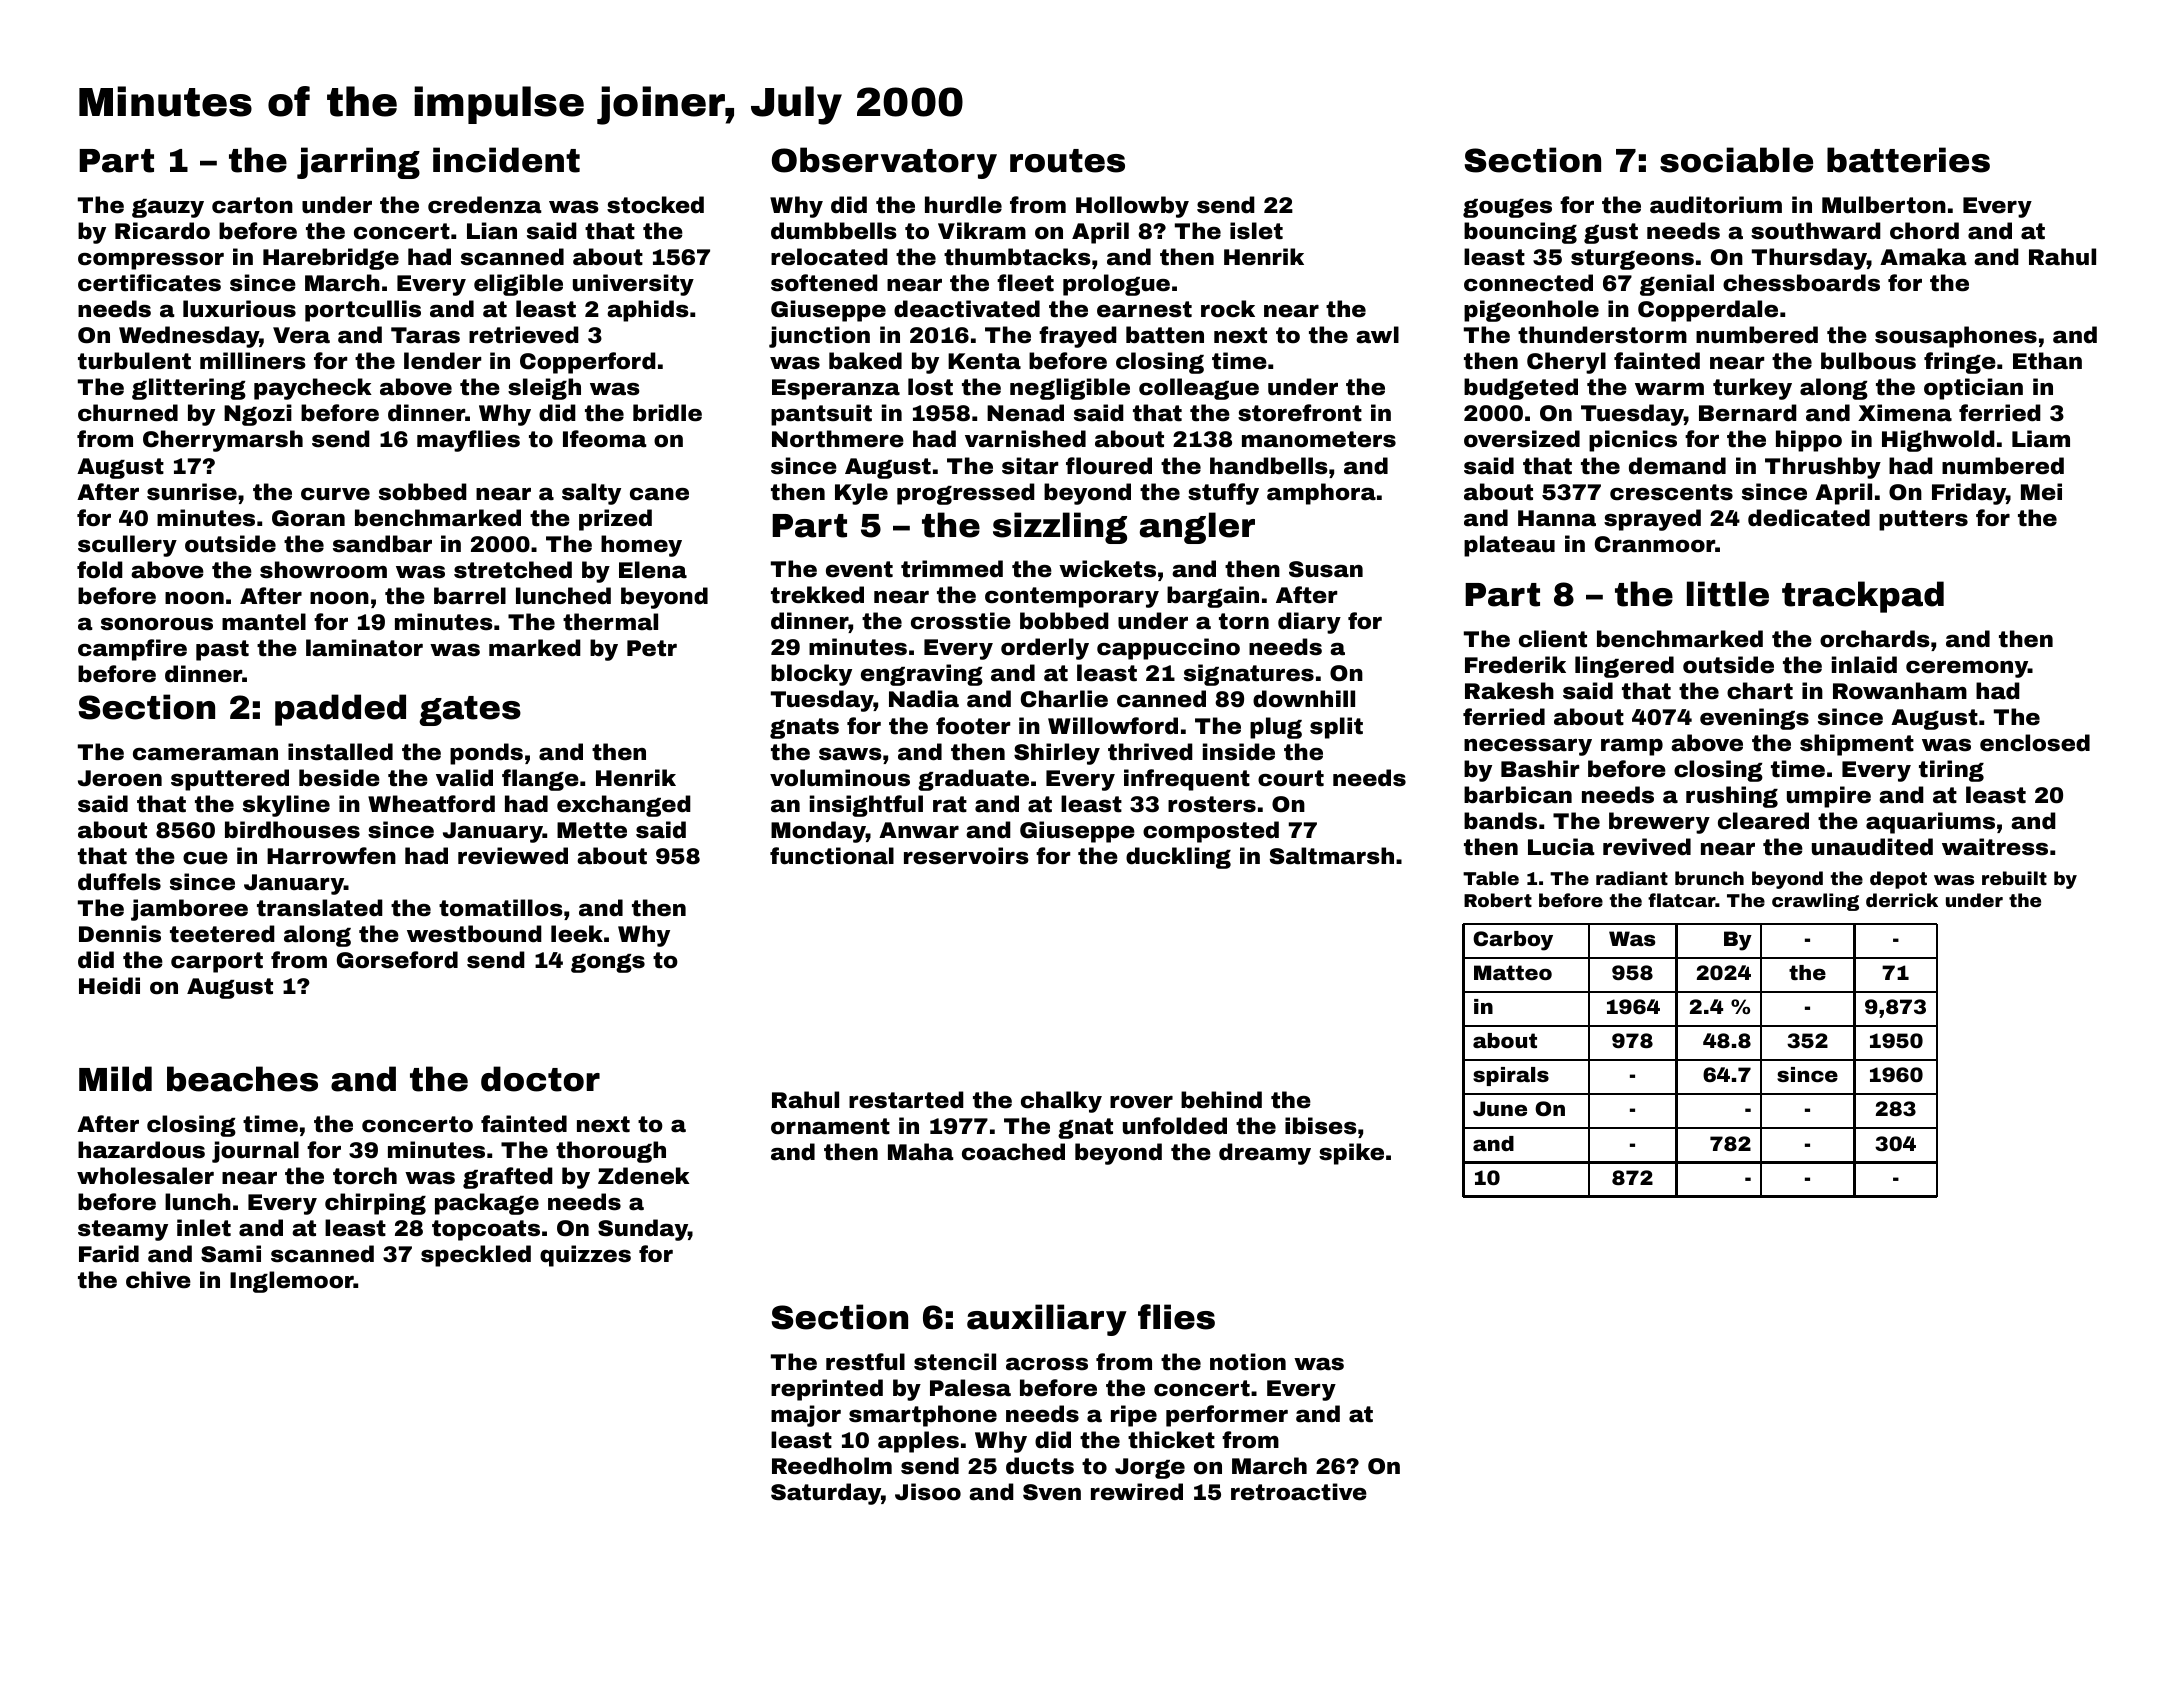 This screenshot has height=1683, width=2178. I want to click on Jisoo, so click(928, 1492).
